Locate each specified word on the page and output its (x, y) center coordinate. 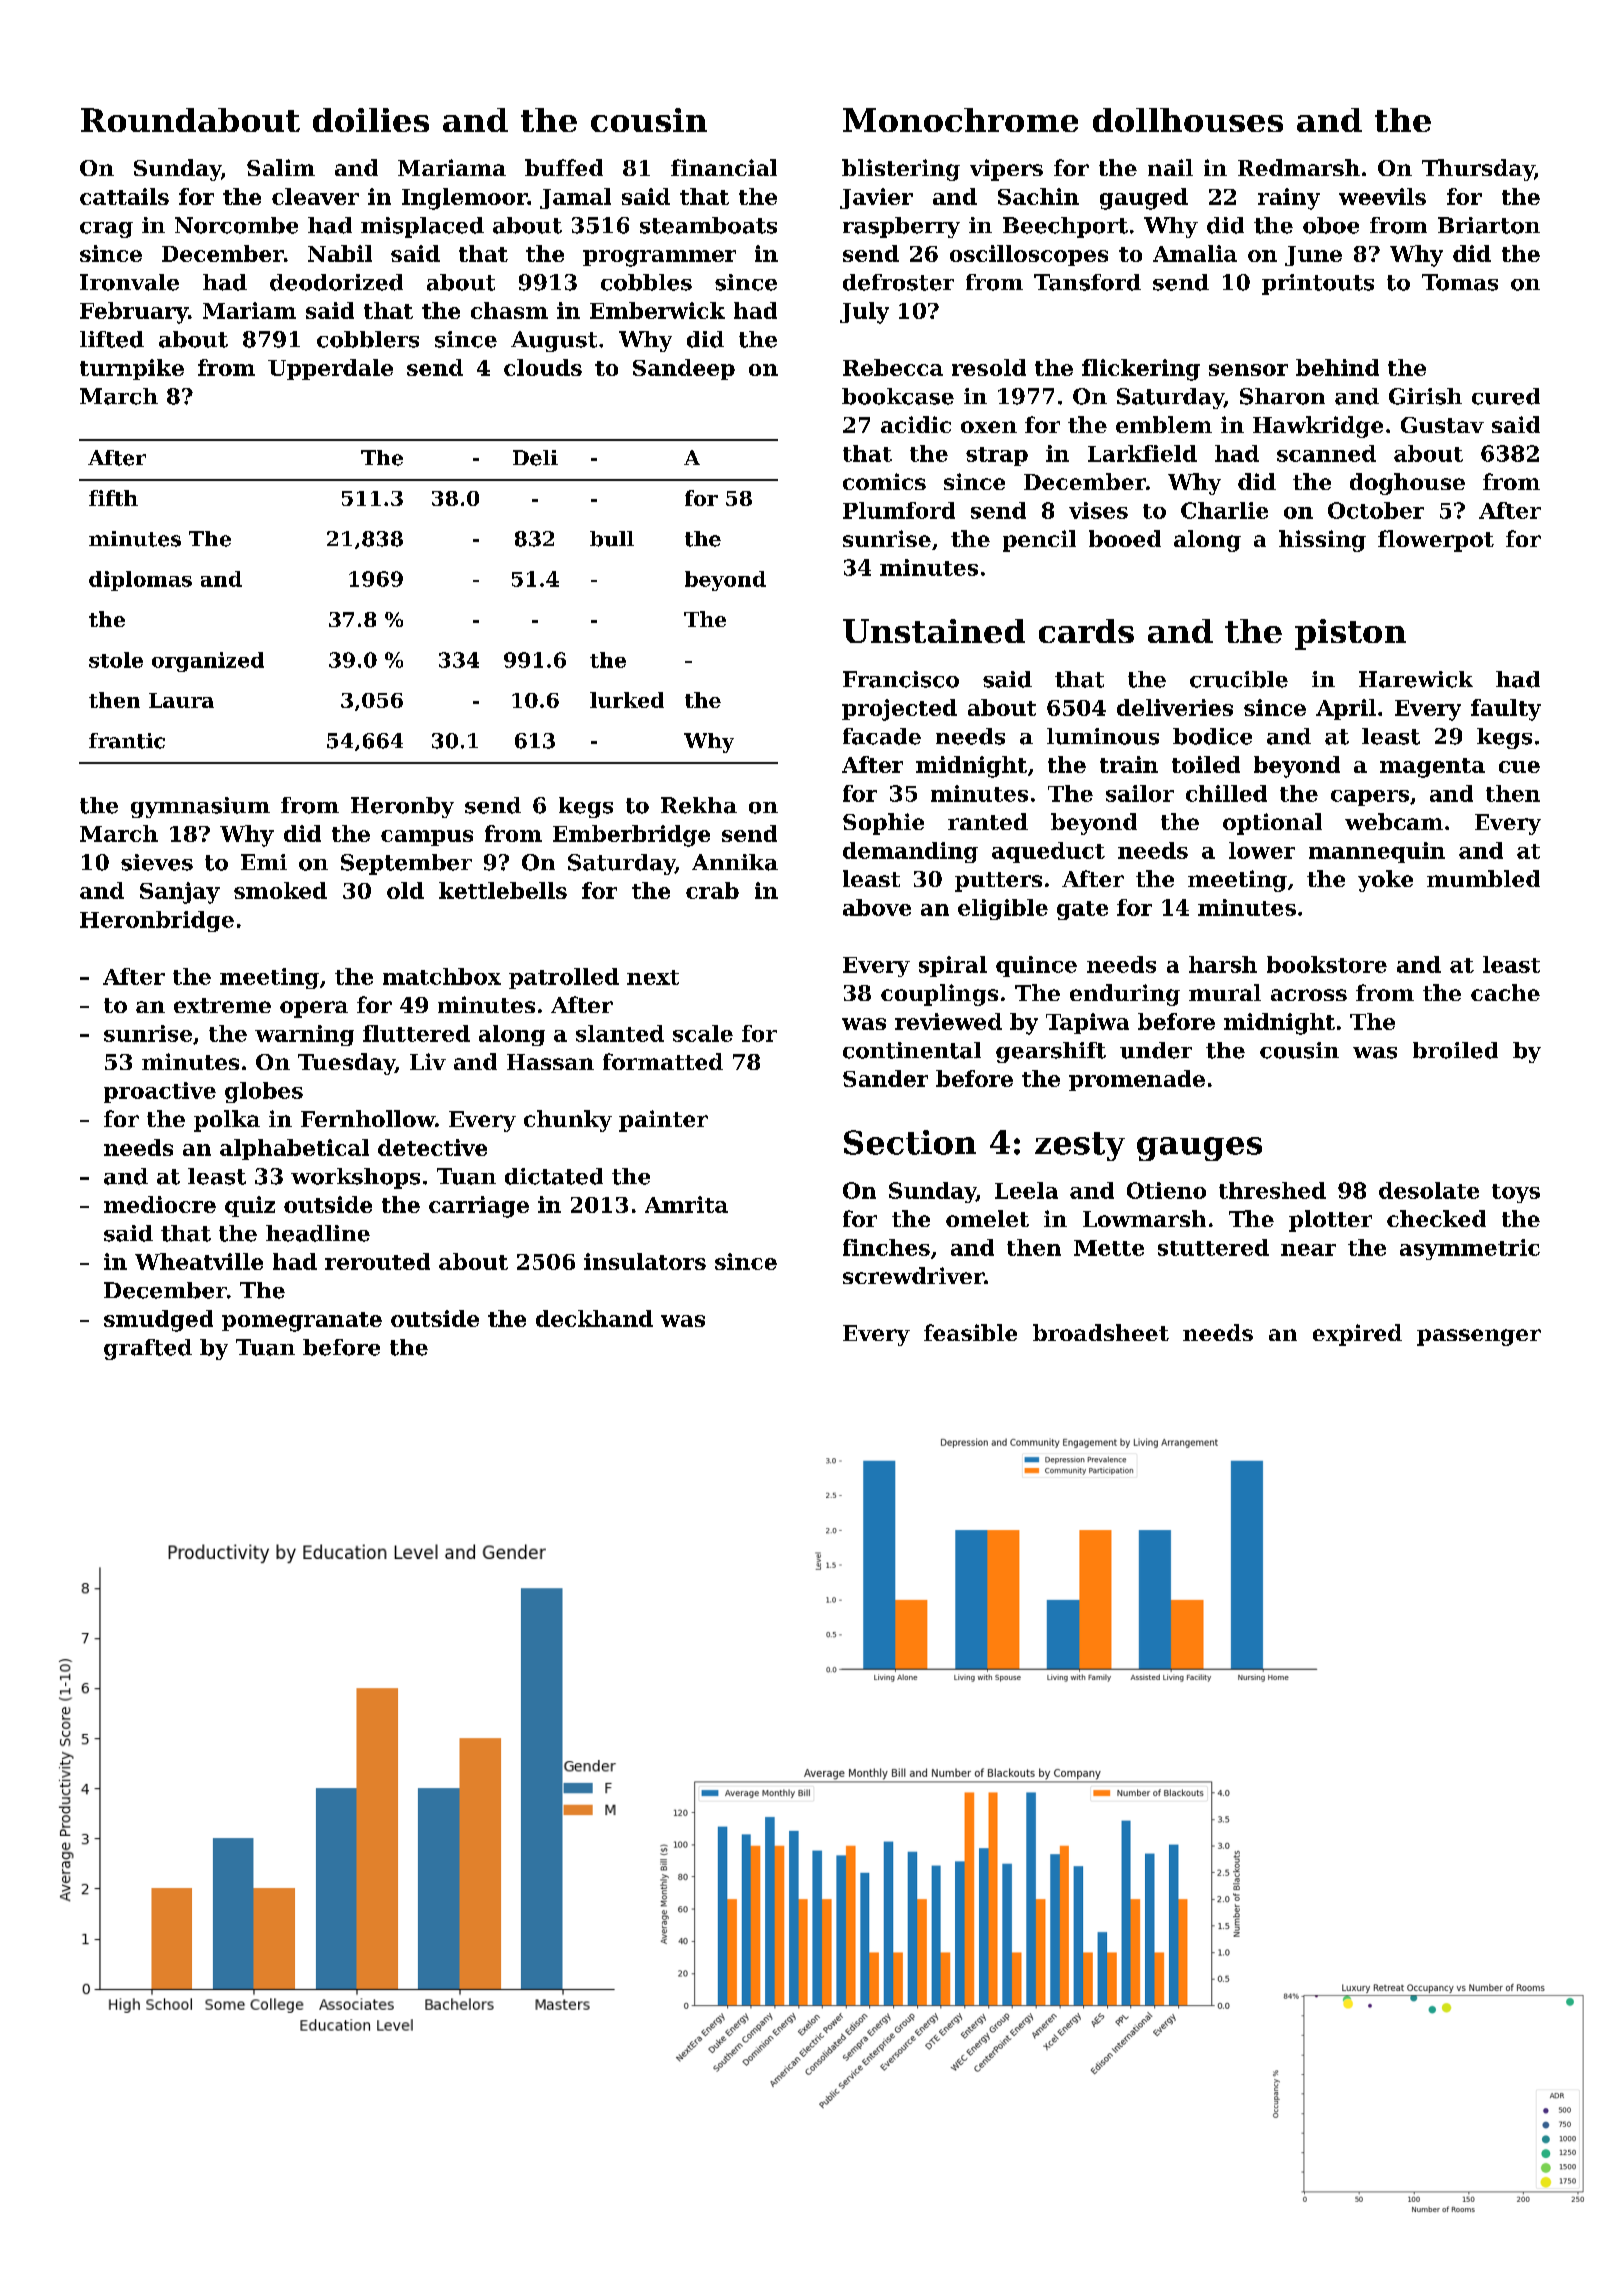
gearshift (1051, 1052)
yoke (1385, 881)
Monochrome (960, 120)
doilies (371, 120)
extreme (222, 1005)
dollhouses (1188, 120)
